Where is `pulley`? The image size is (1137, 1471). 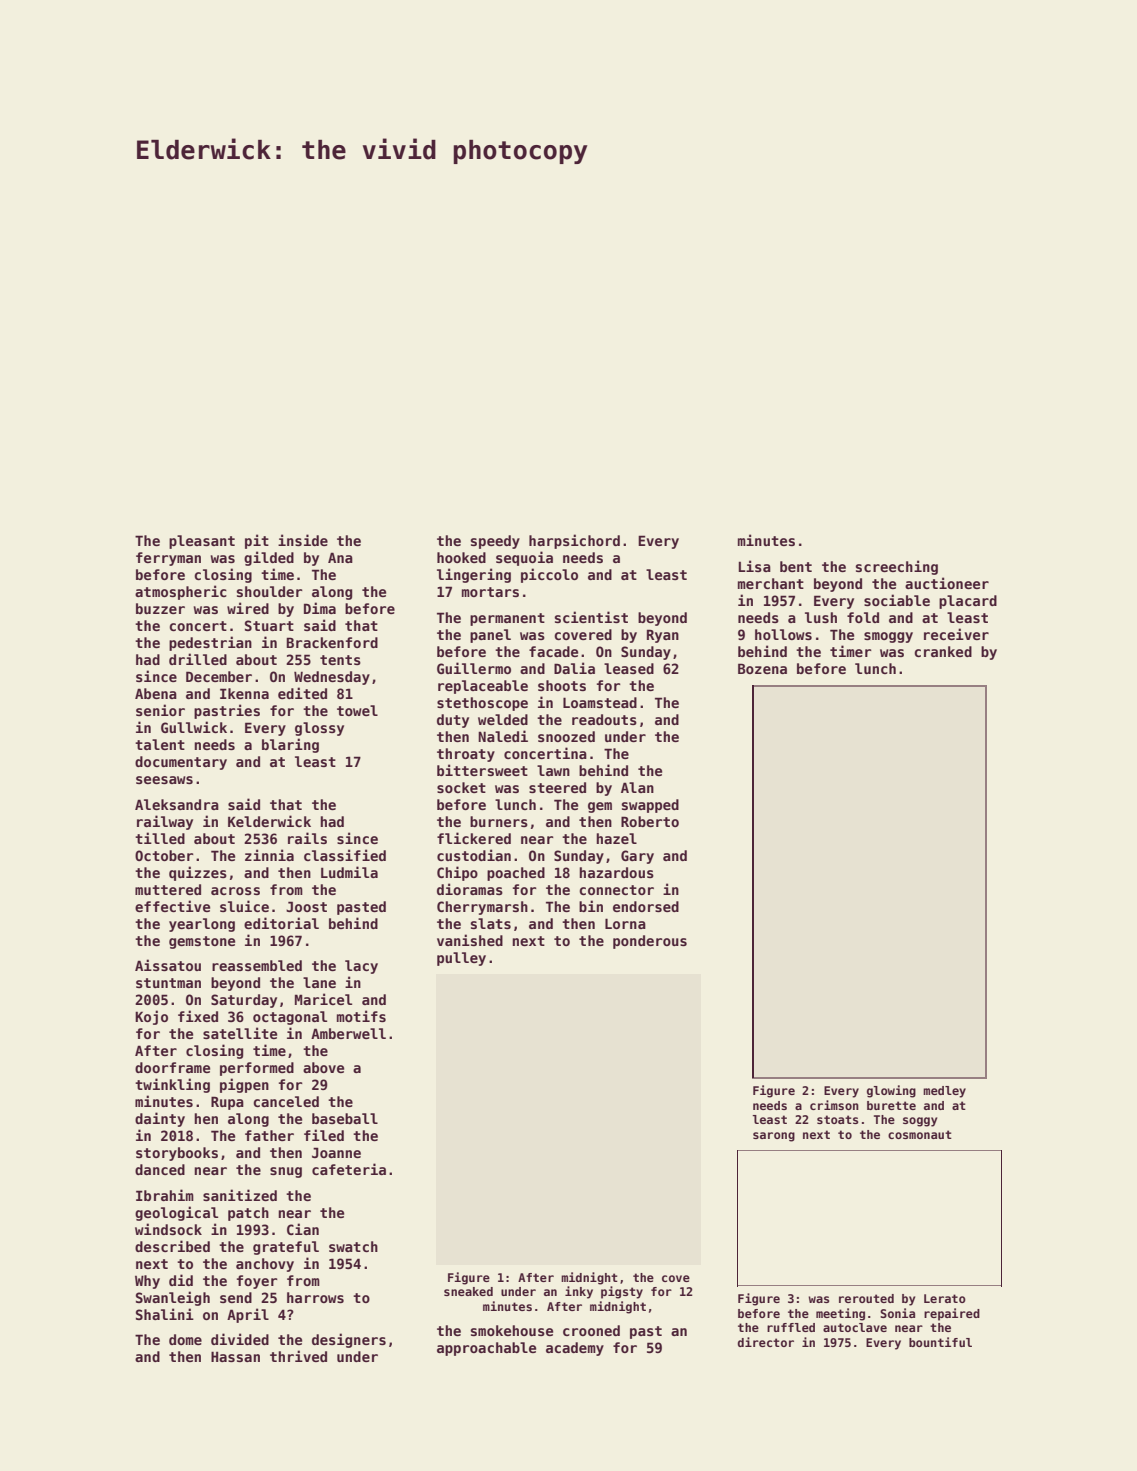
pulley is located at coordinates (461, 959).
